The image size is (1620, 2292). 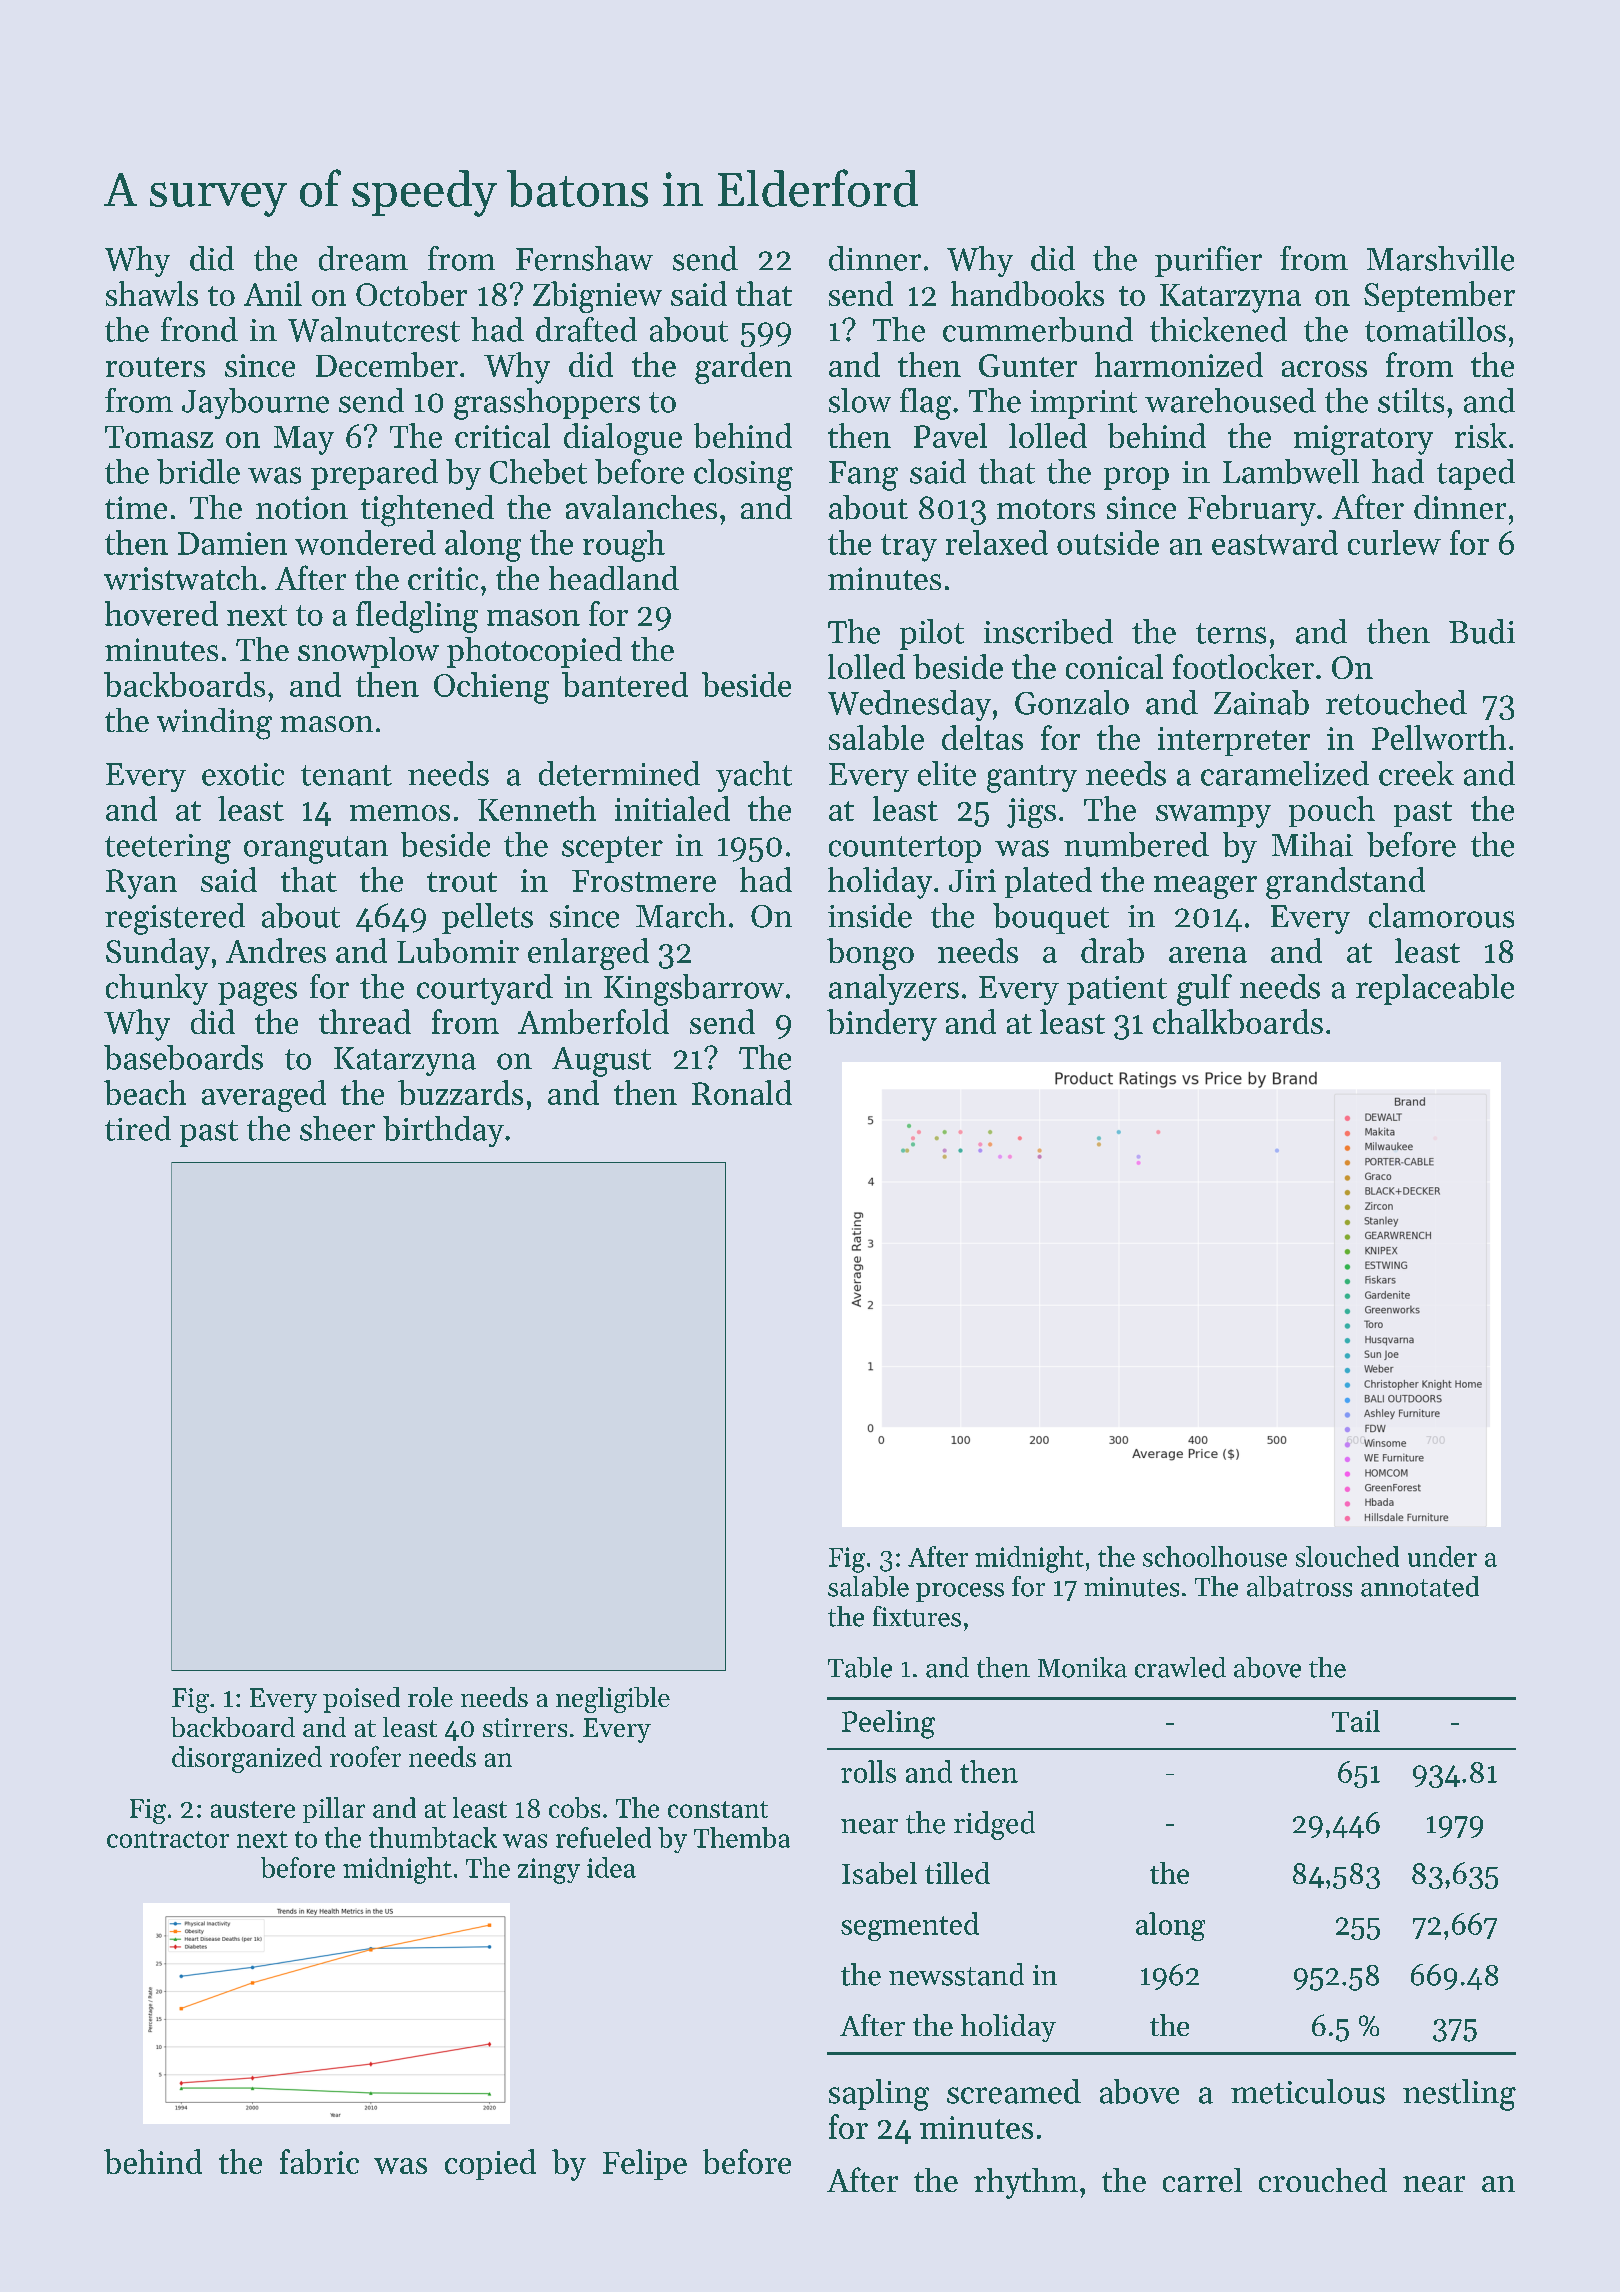 What do you see at coordinates (155, 367) in the screenshot?
I see `routers` at bounding box center [155, 367].
